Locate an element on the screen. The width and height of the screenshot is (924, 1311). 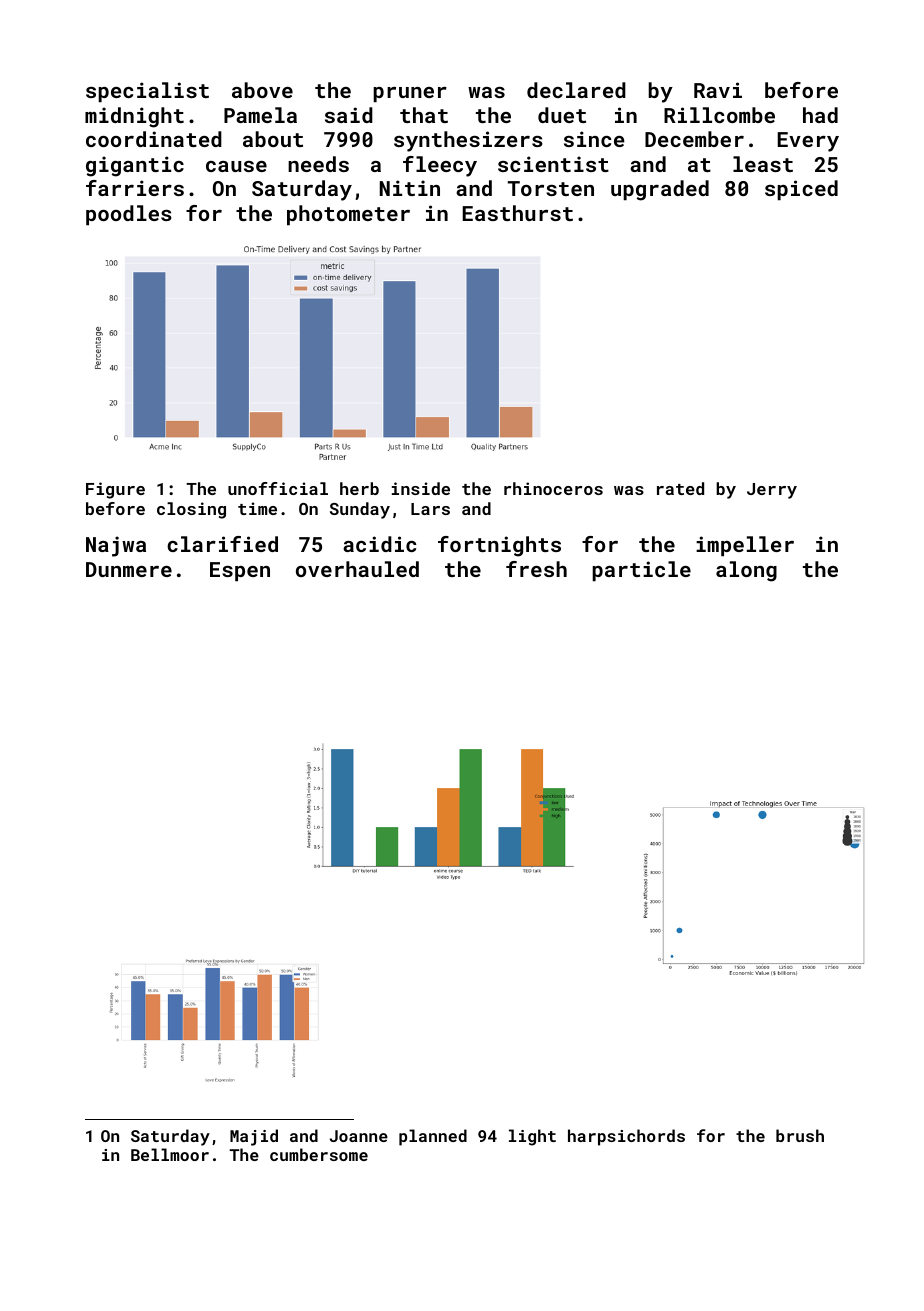
poodles is located at coordinates (129, 215).
